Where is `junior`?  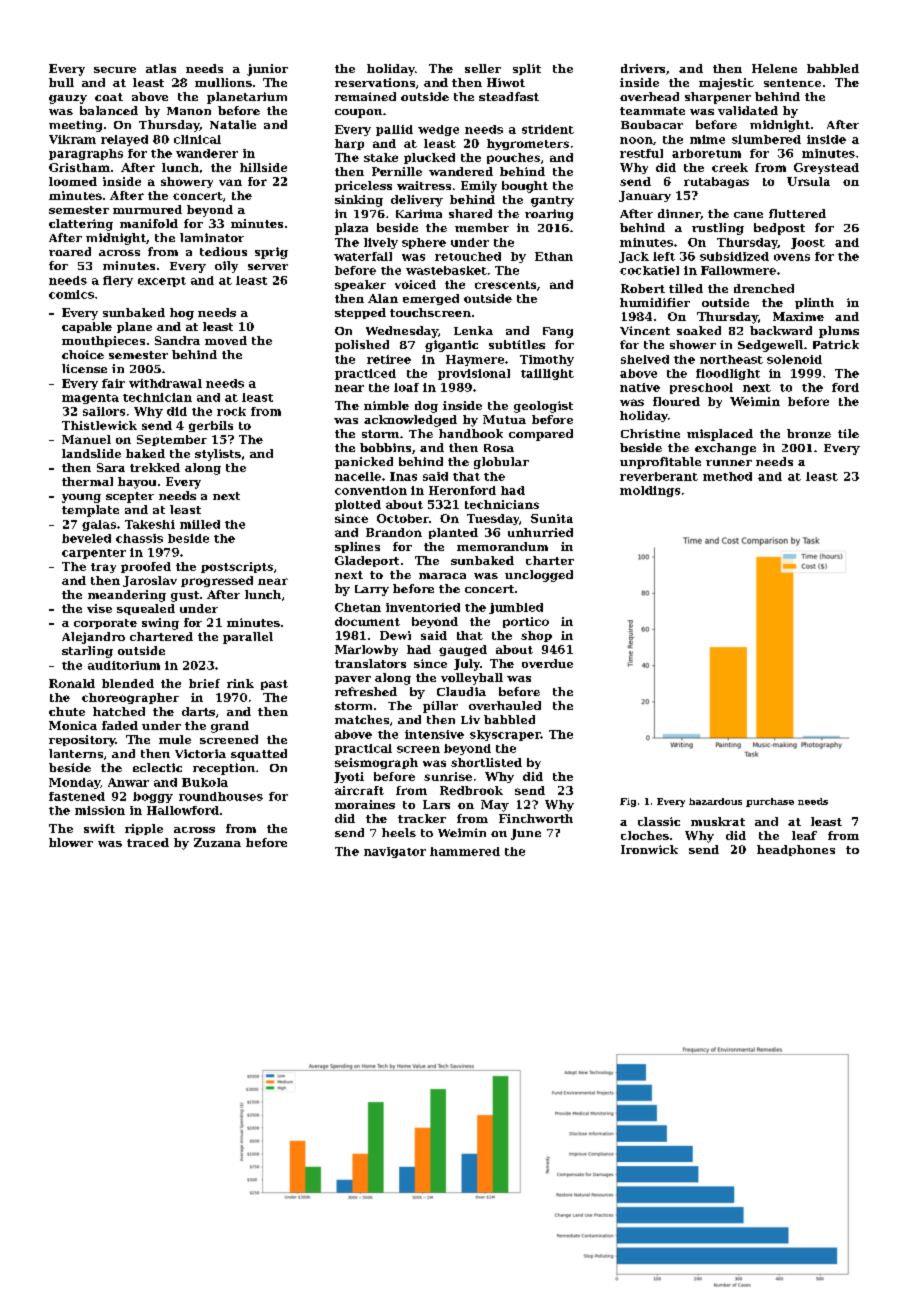 junior is located at coordinates (267, 70).
